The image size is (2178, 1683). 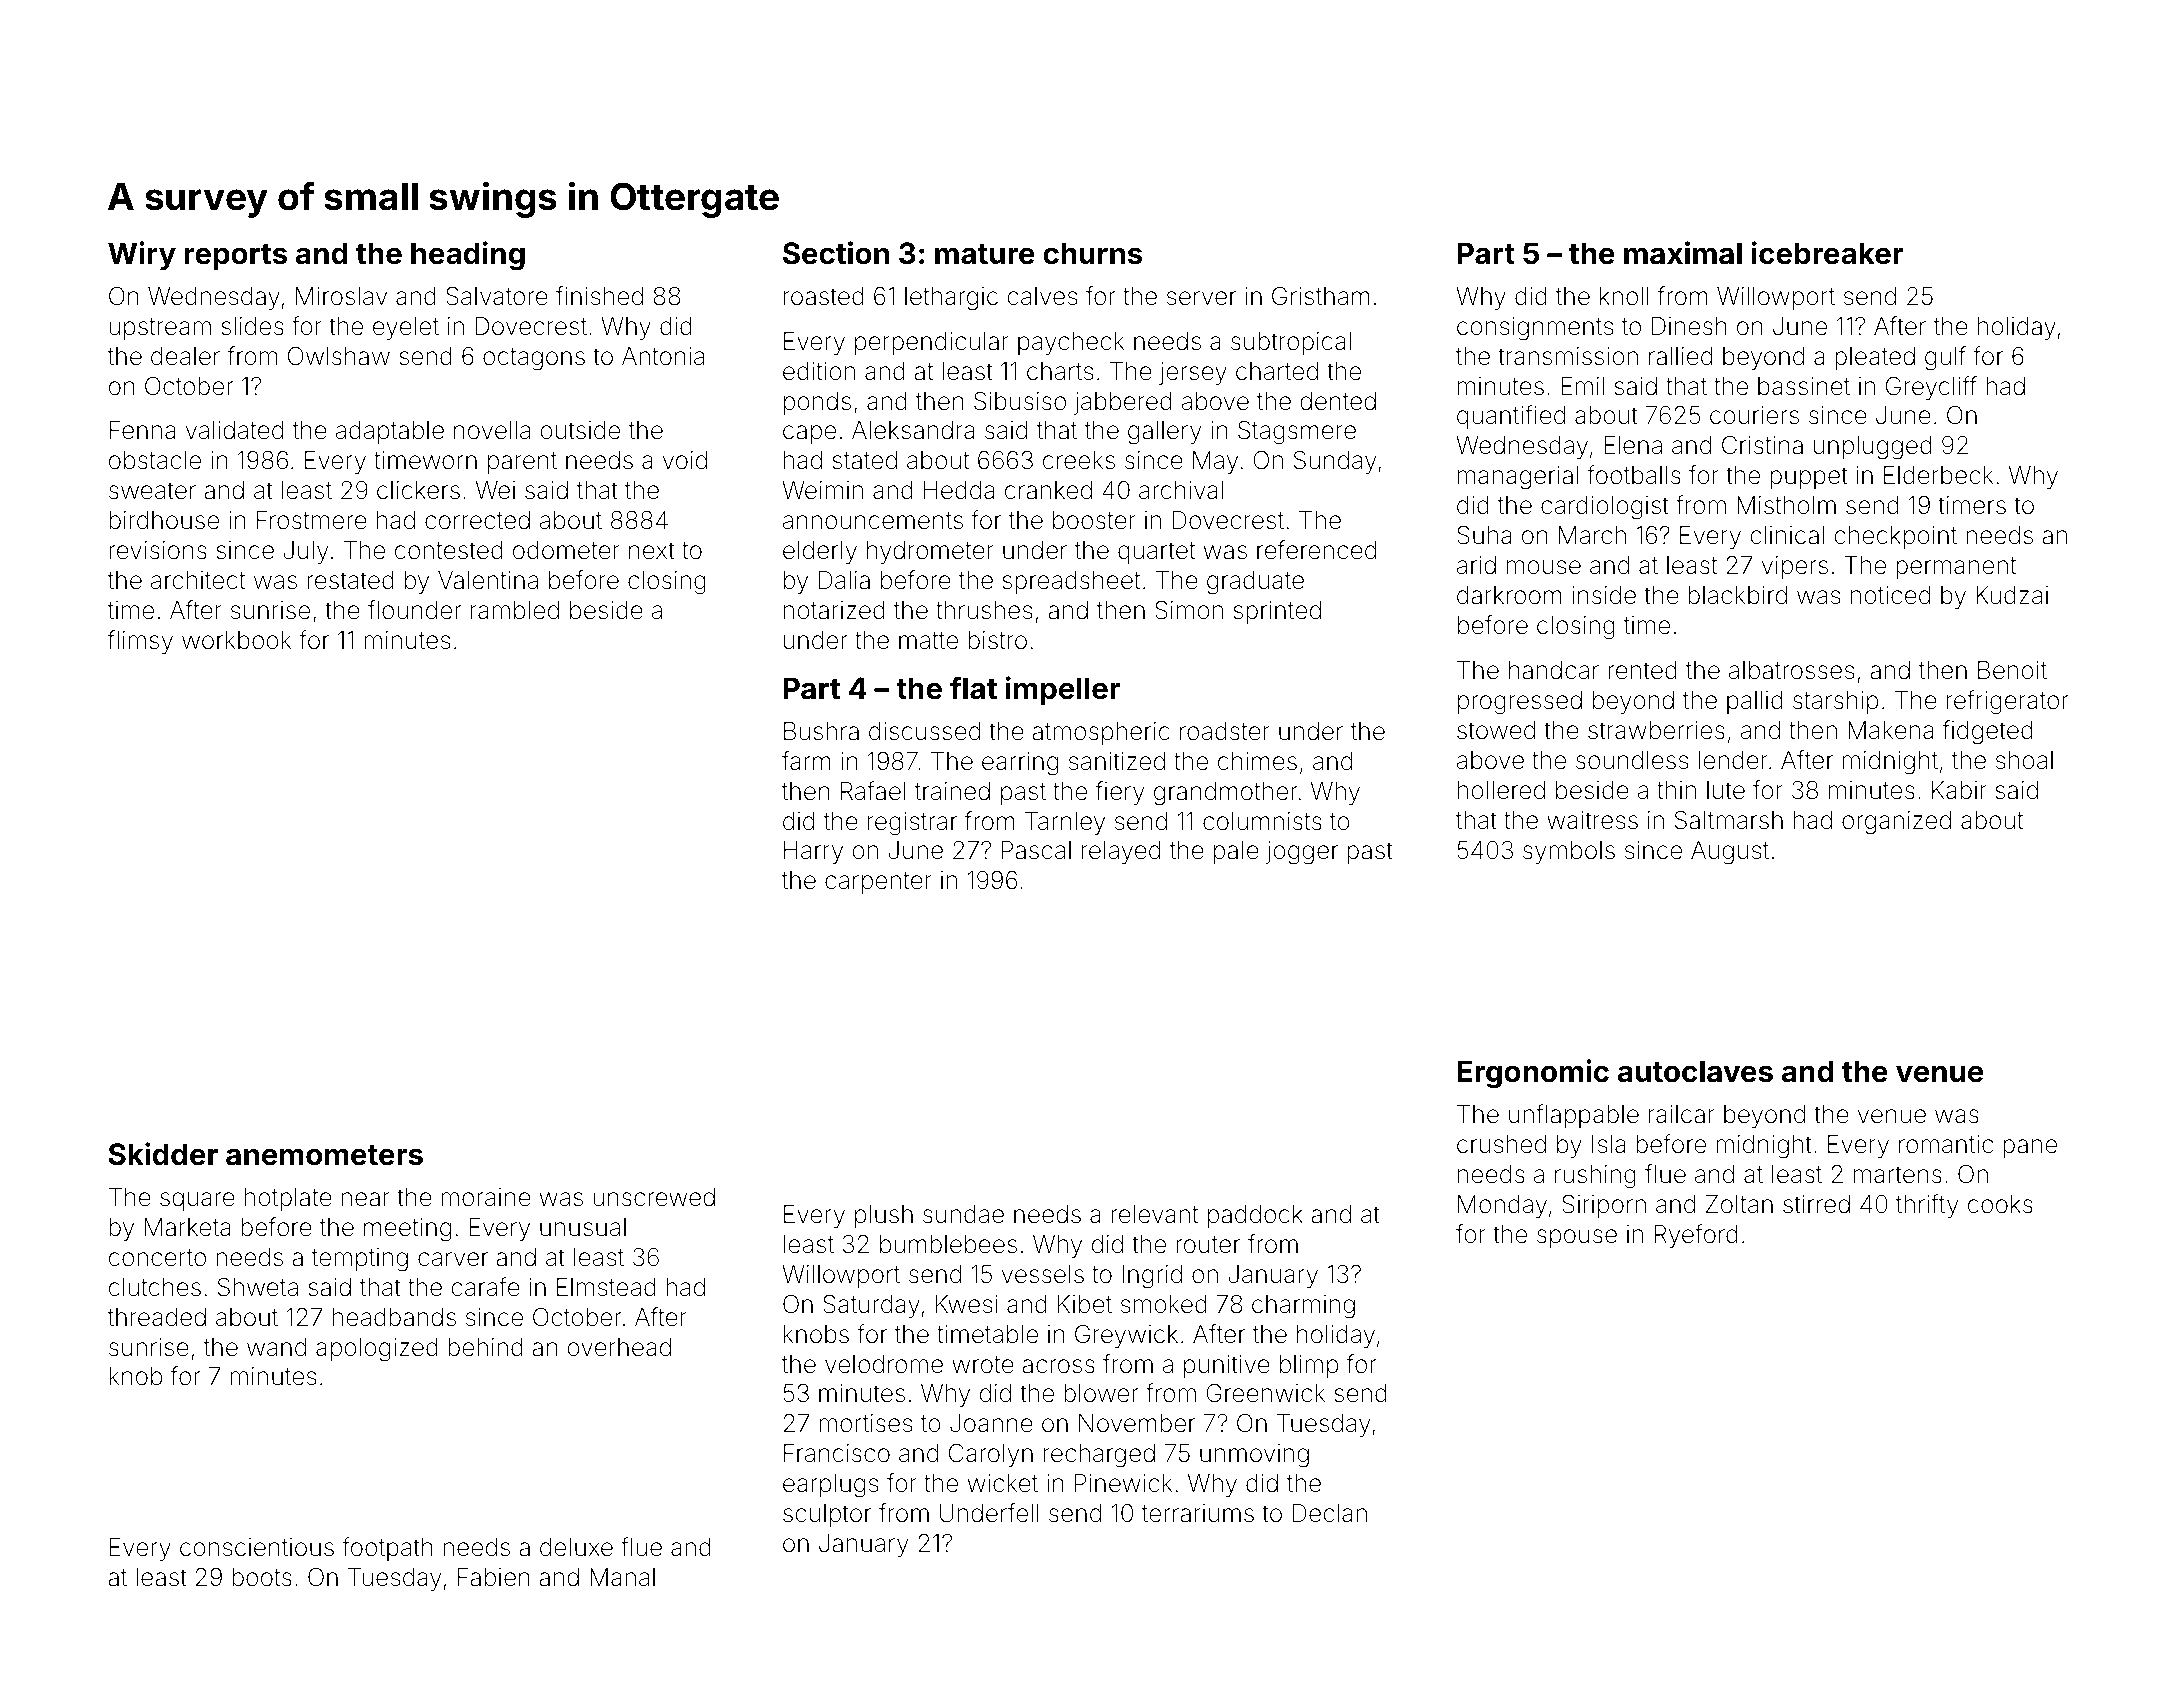 I want to click on Section, so click(x=836, y=253).
